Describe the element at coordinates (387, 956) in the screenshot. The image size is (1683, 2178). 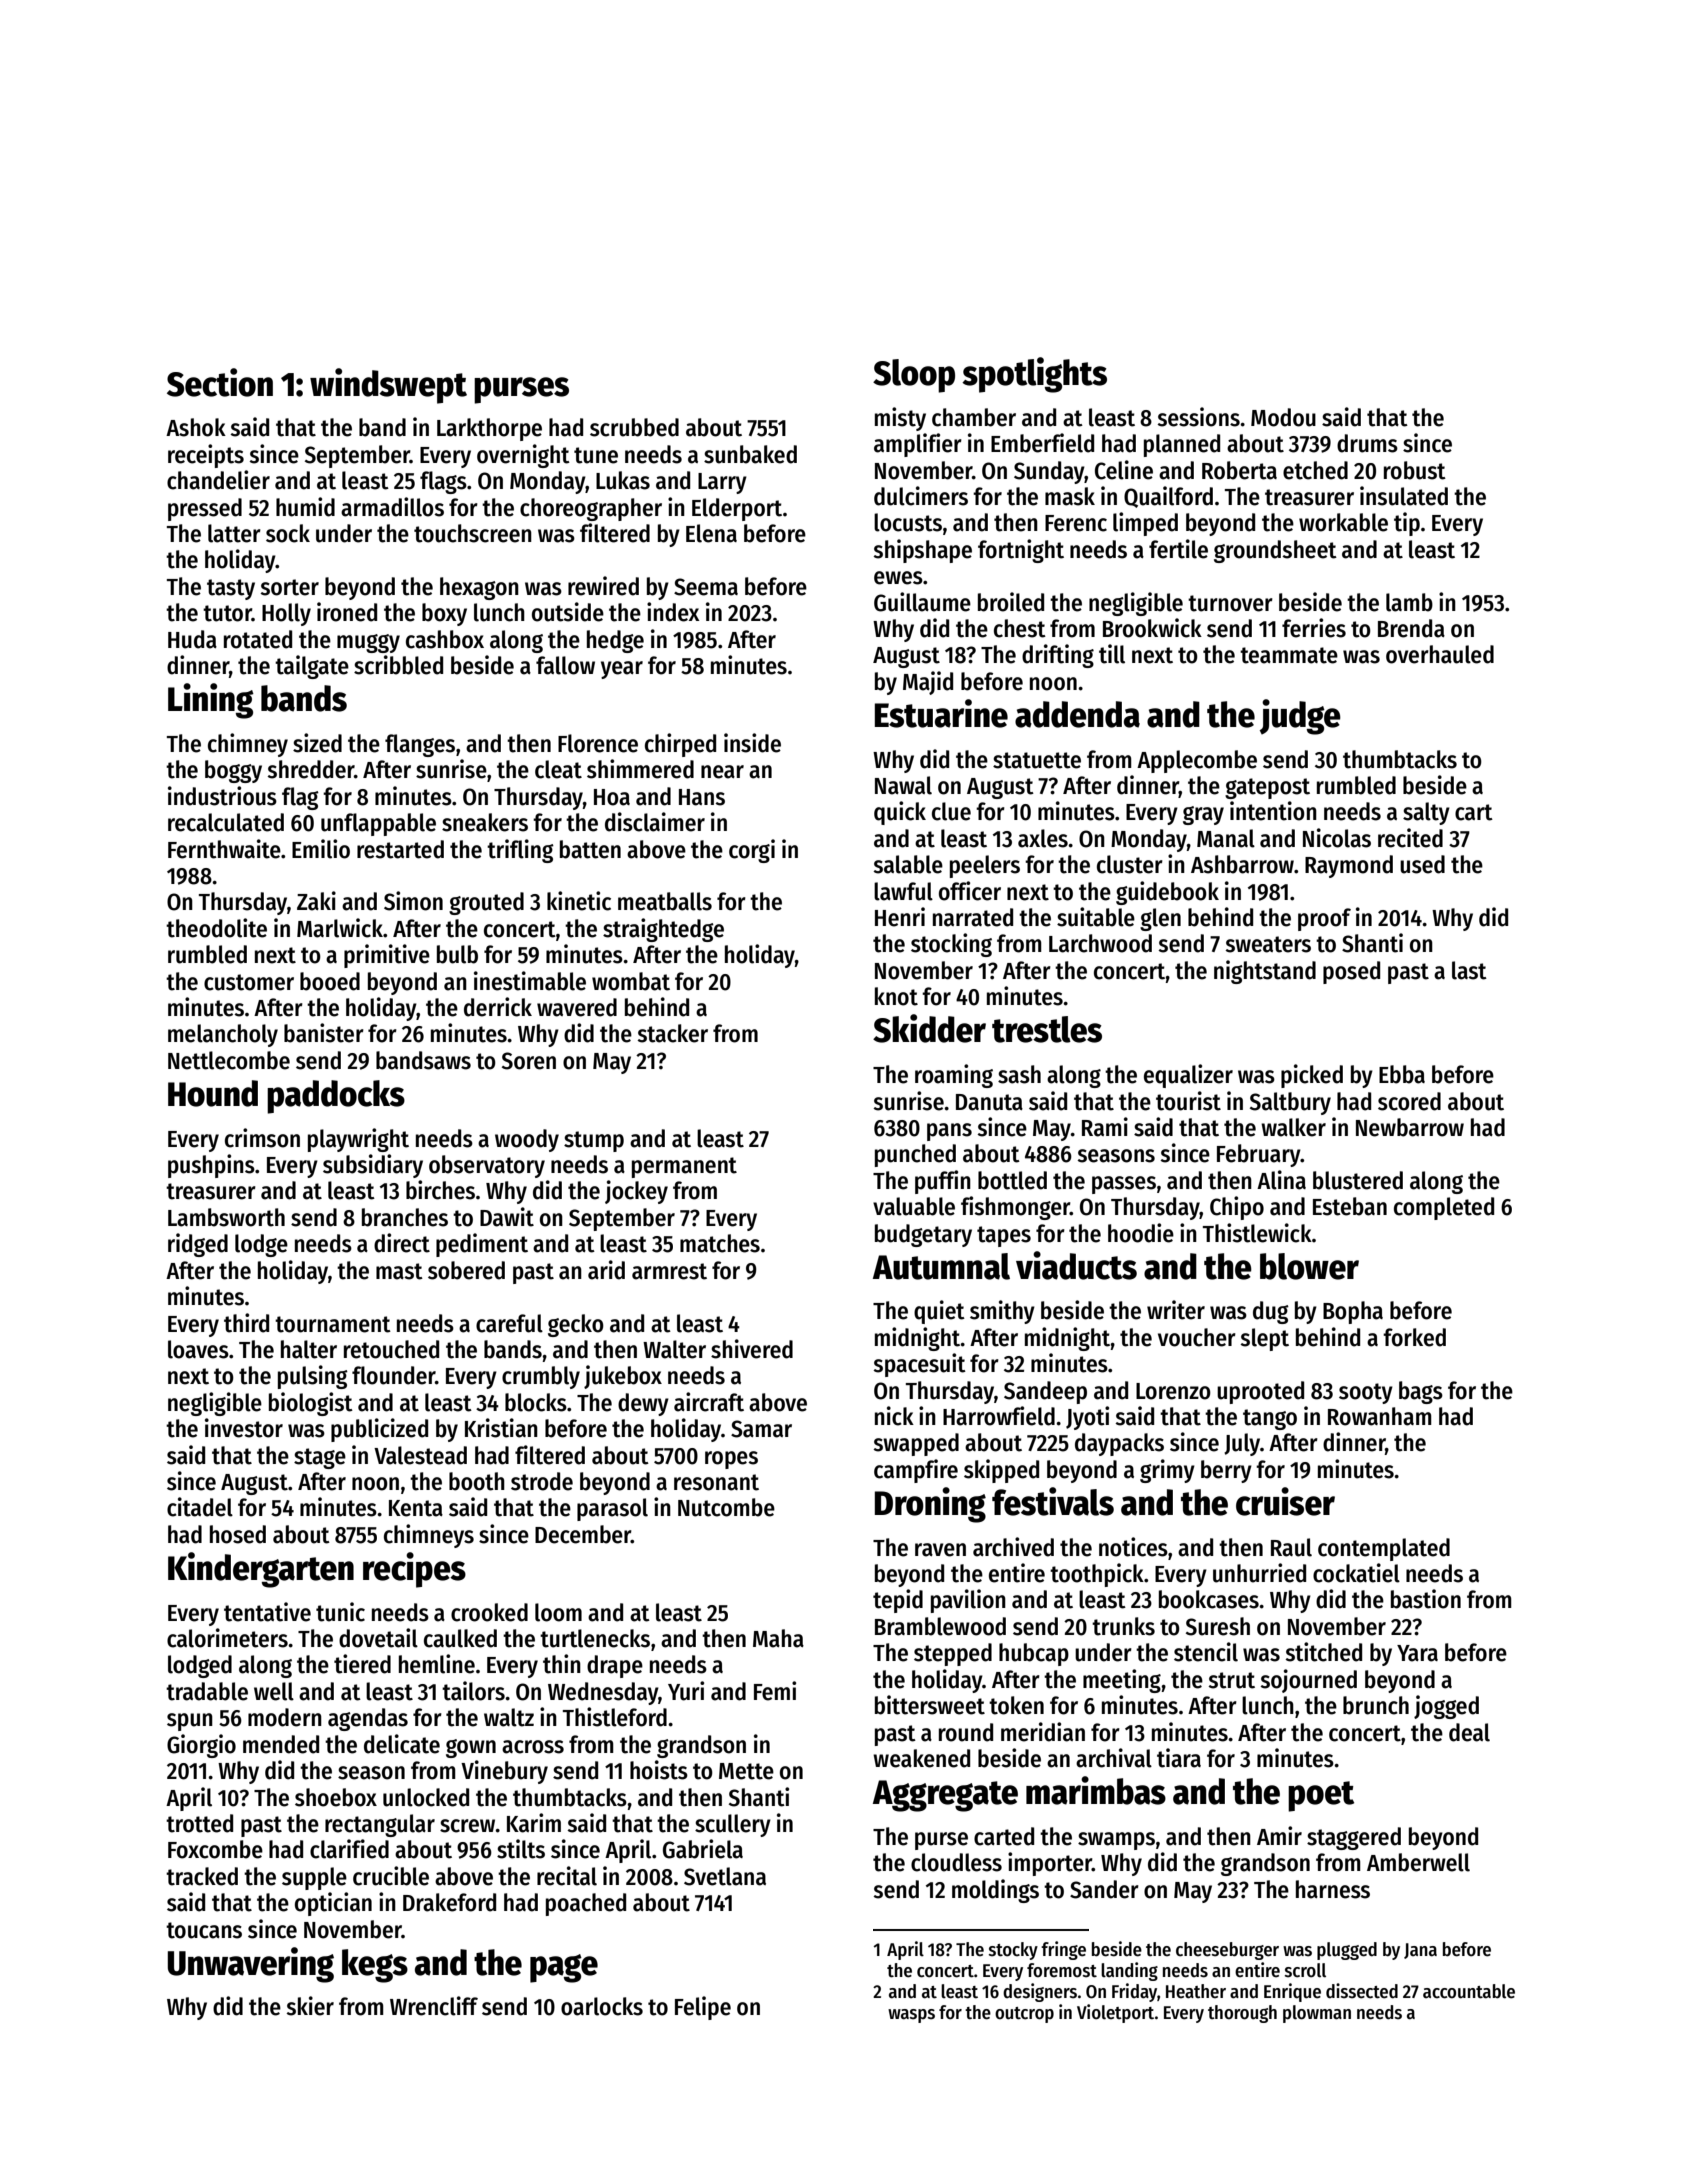
I see `primitive` at that location.
